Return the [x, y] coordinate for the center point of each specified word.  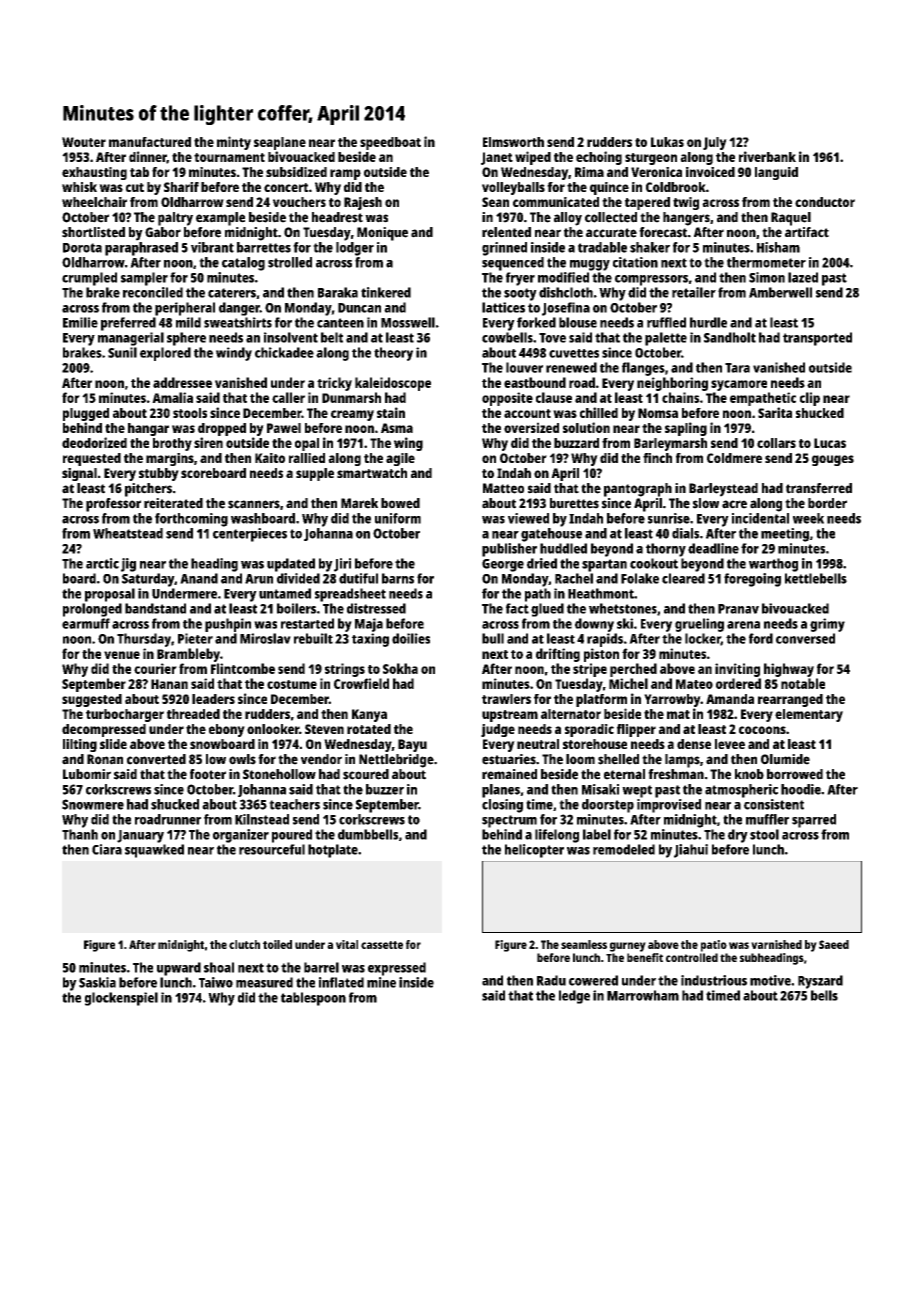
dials [685, 533]
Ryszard [820, 982]
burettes [574, 503]
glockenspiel [121, 999]
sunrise [669, 518]
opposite [507, 399]
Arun [259, 579]
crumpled [89, 279]
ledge [574, 997]
